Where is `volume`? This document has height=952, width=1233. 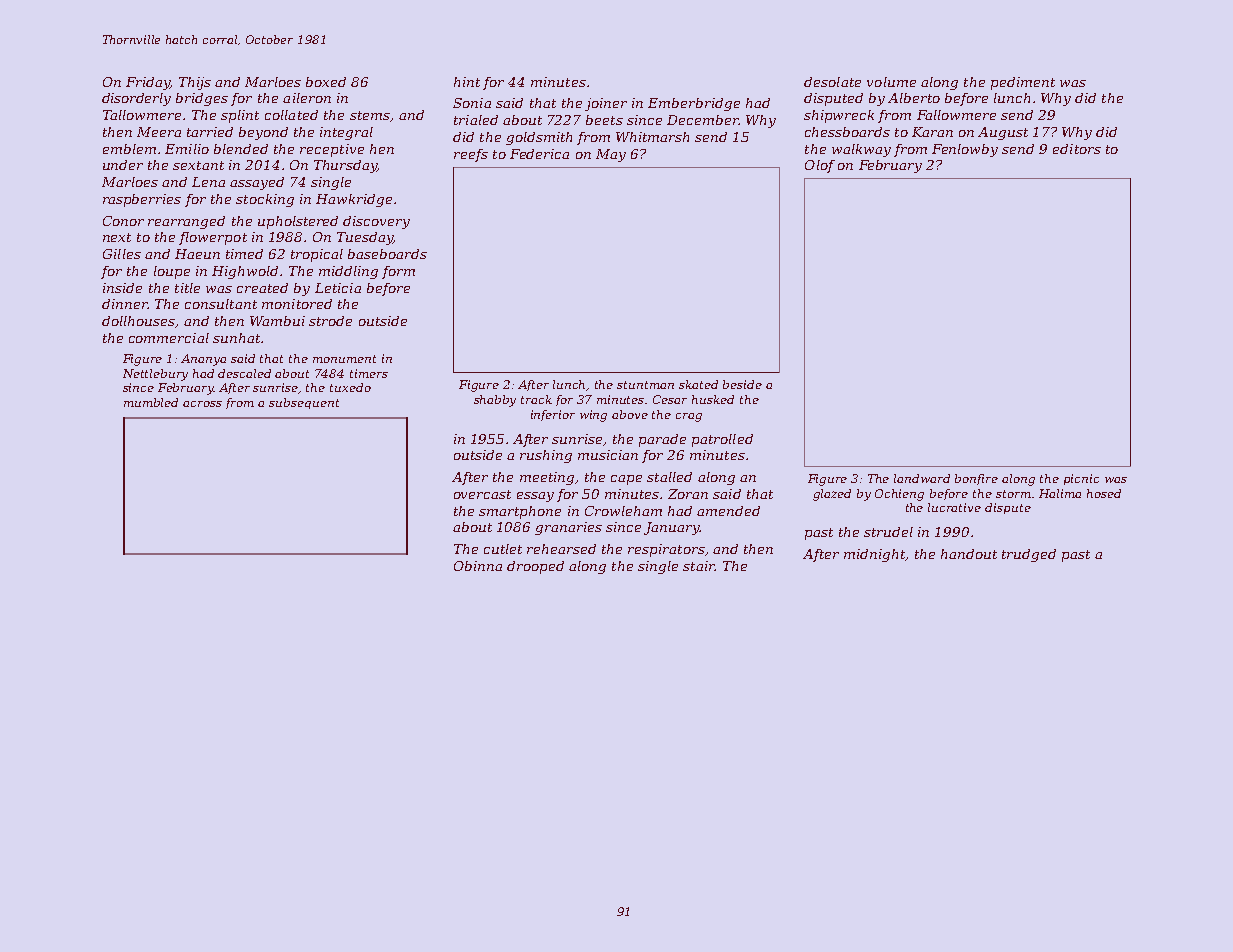 volume is located at coordinates (891, 82).
